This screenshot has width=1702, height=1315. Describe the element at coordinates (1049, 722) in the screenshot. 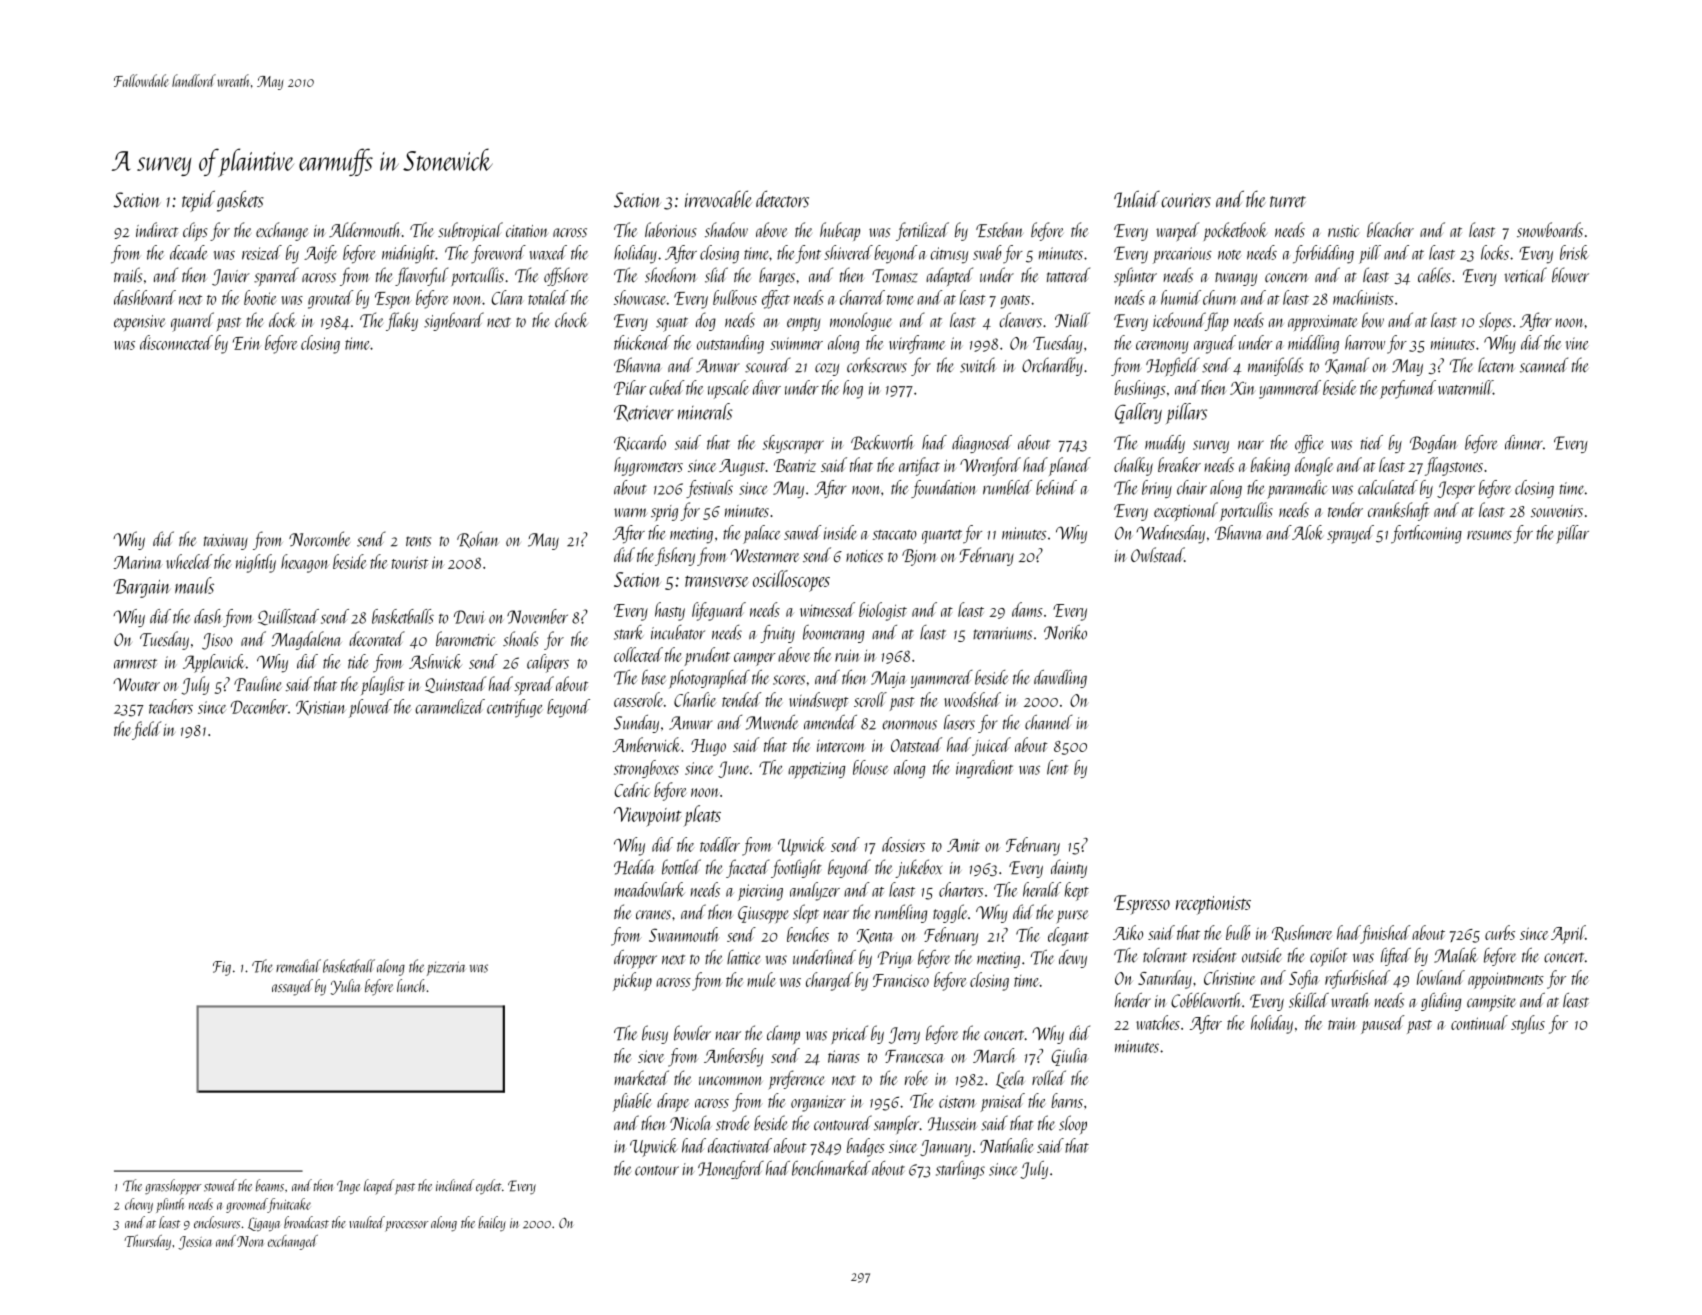

I see `channel` at that location.
